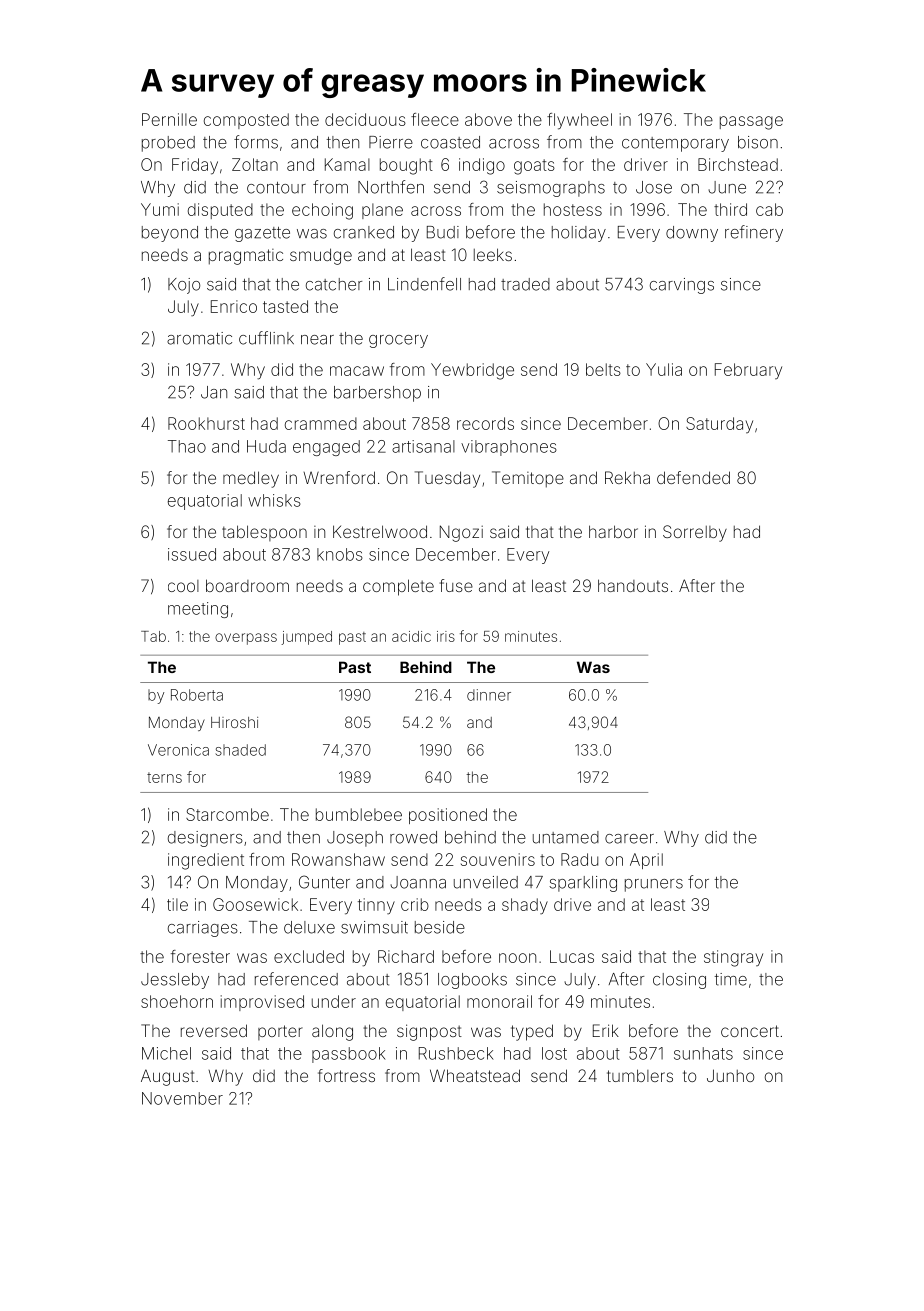  Describe the element at coordinates (675, 144) in the document. I see `contemporary` at that location.
